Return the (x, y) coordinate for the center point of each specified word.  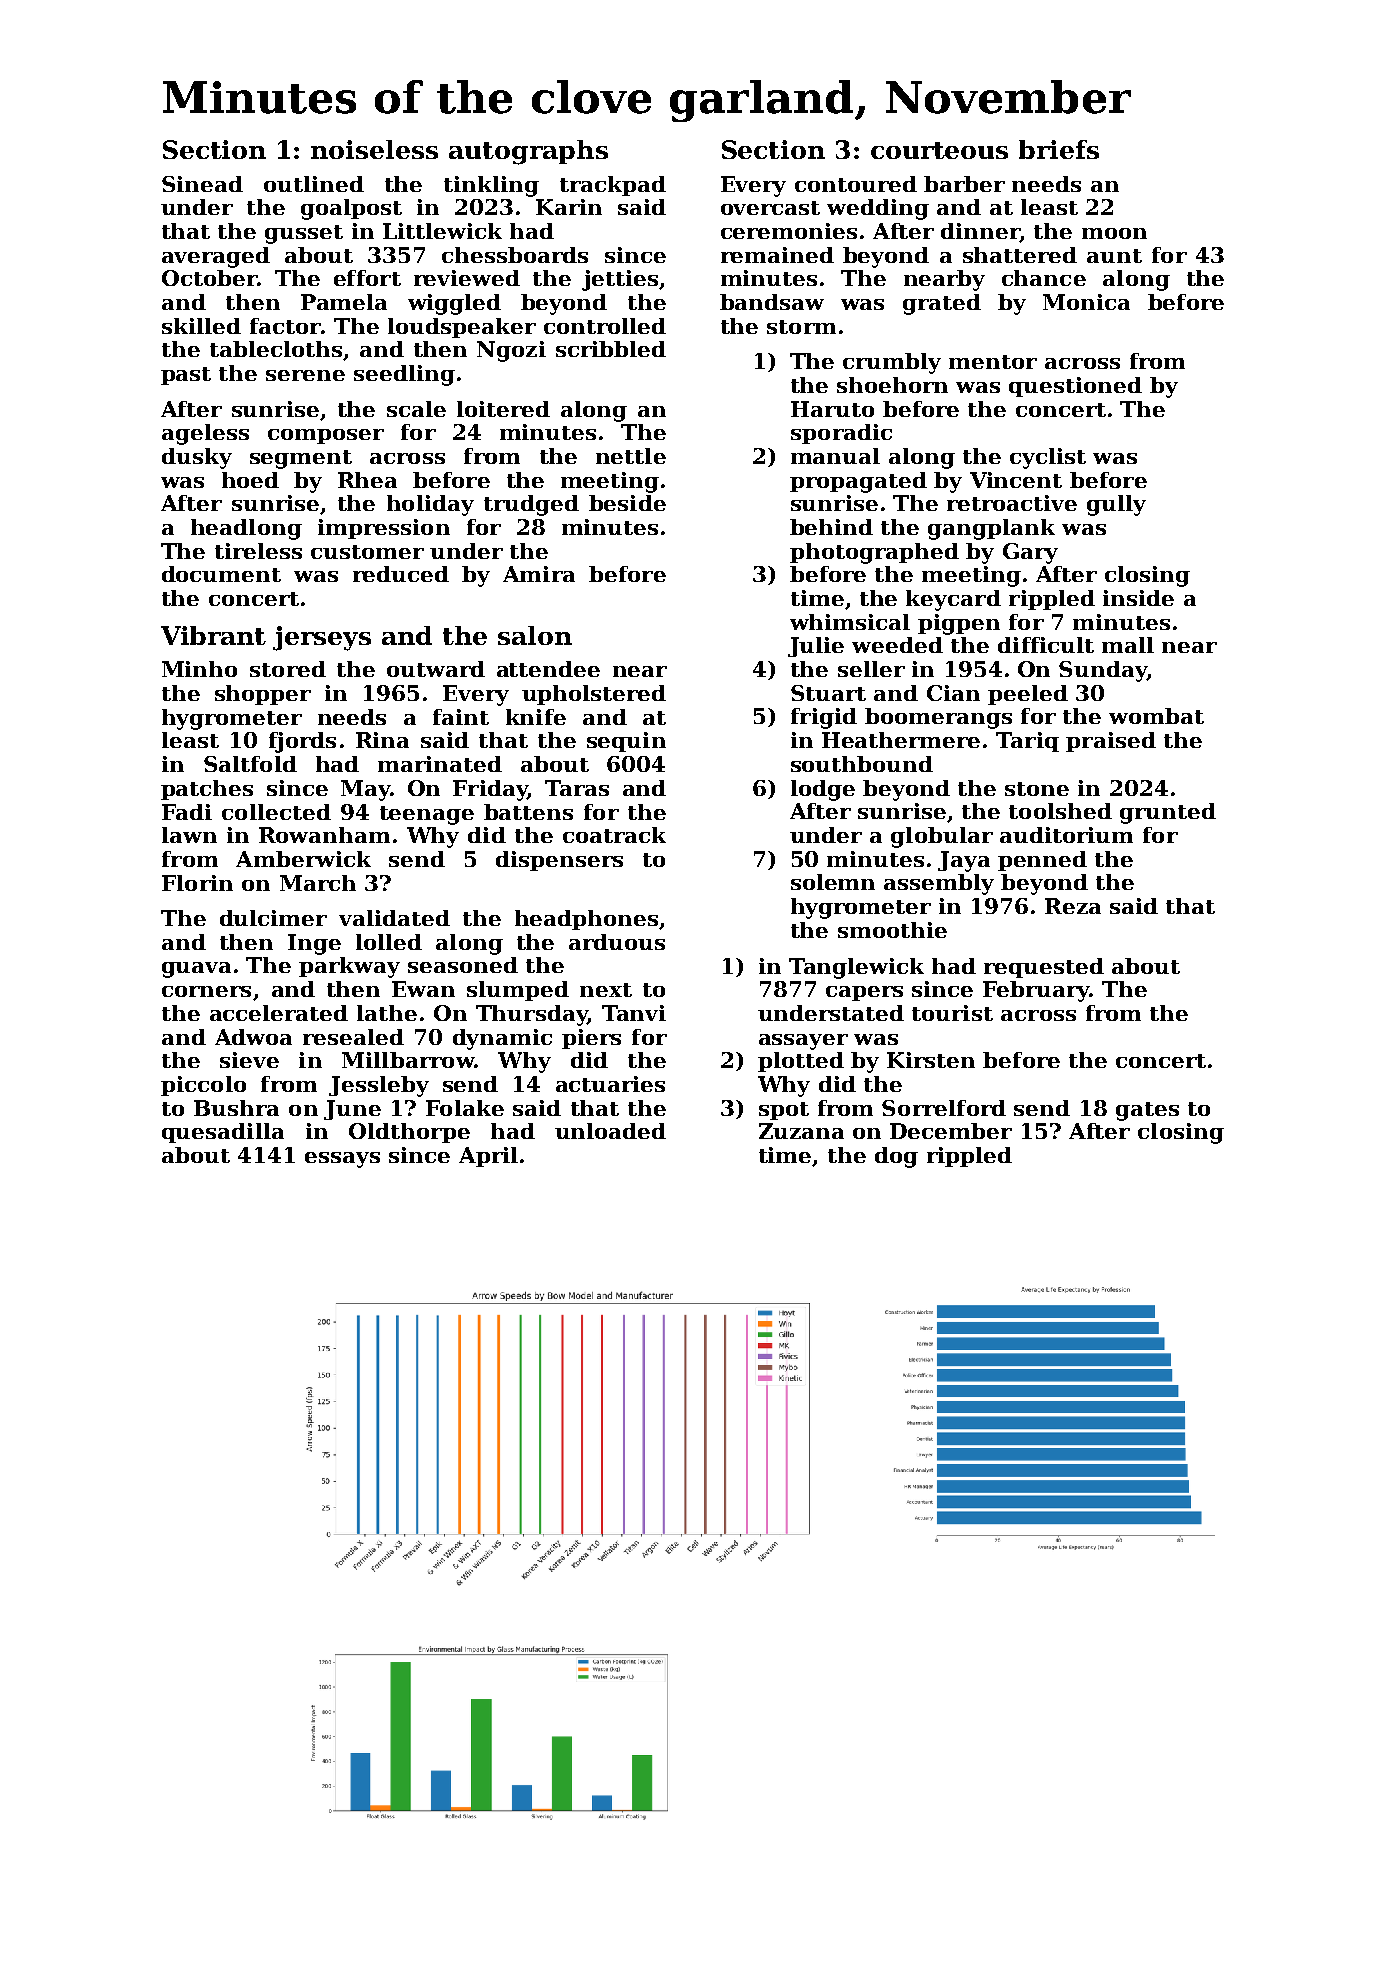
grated (942, 304)
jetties (620, 280)
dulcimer (273, 918)
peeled (1028, 695)
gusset (304, 234)
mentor (993, 362)
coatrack (614, 835)
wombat (1156, 716)
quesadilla (223, 1133)
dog (896, 1157)
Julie (816, 647)
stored (288, 669)
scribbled (611, 349)
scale (416, 409)
